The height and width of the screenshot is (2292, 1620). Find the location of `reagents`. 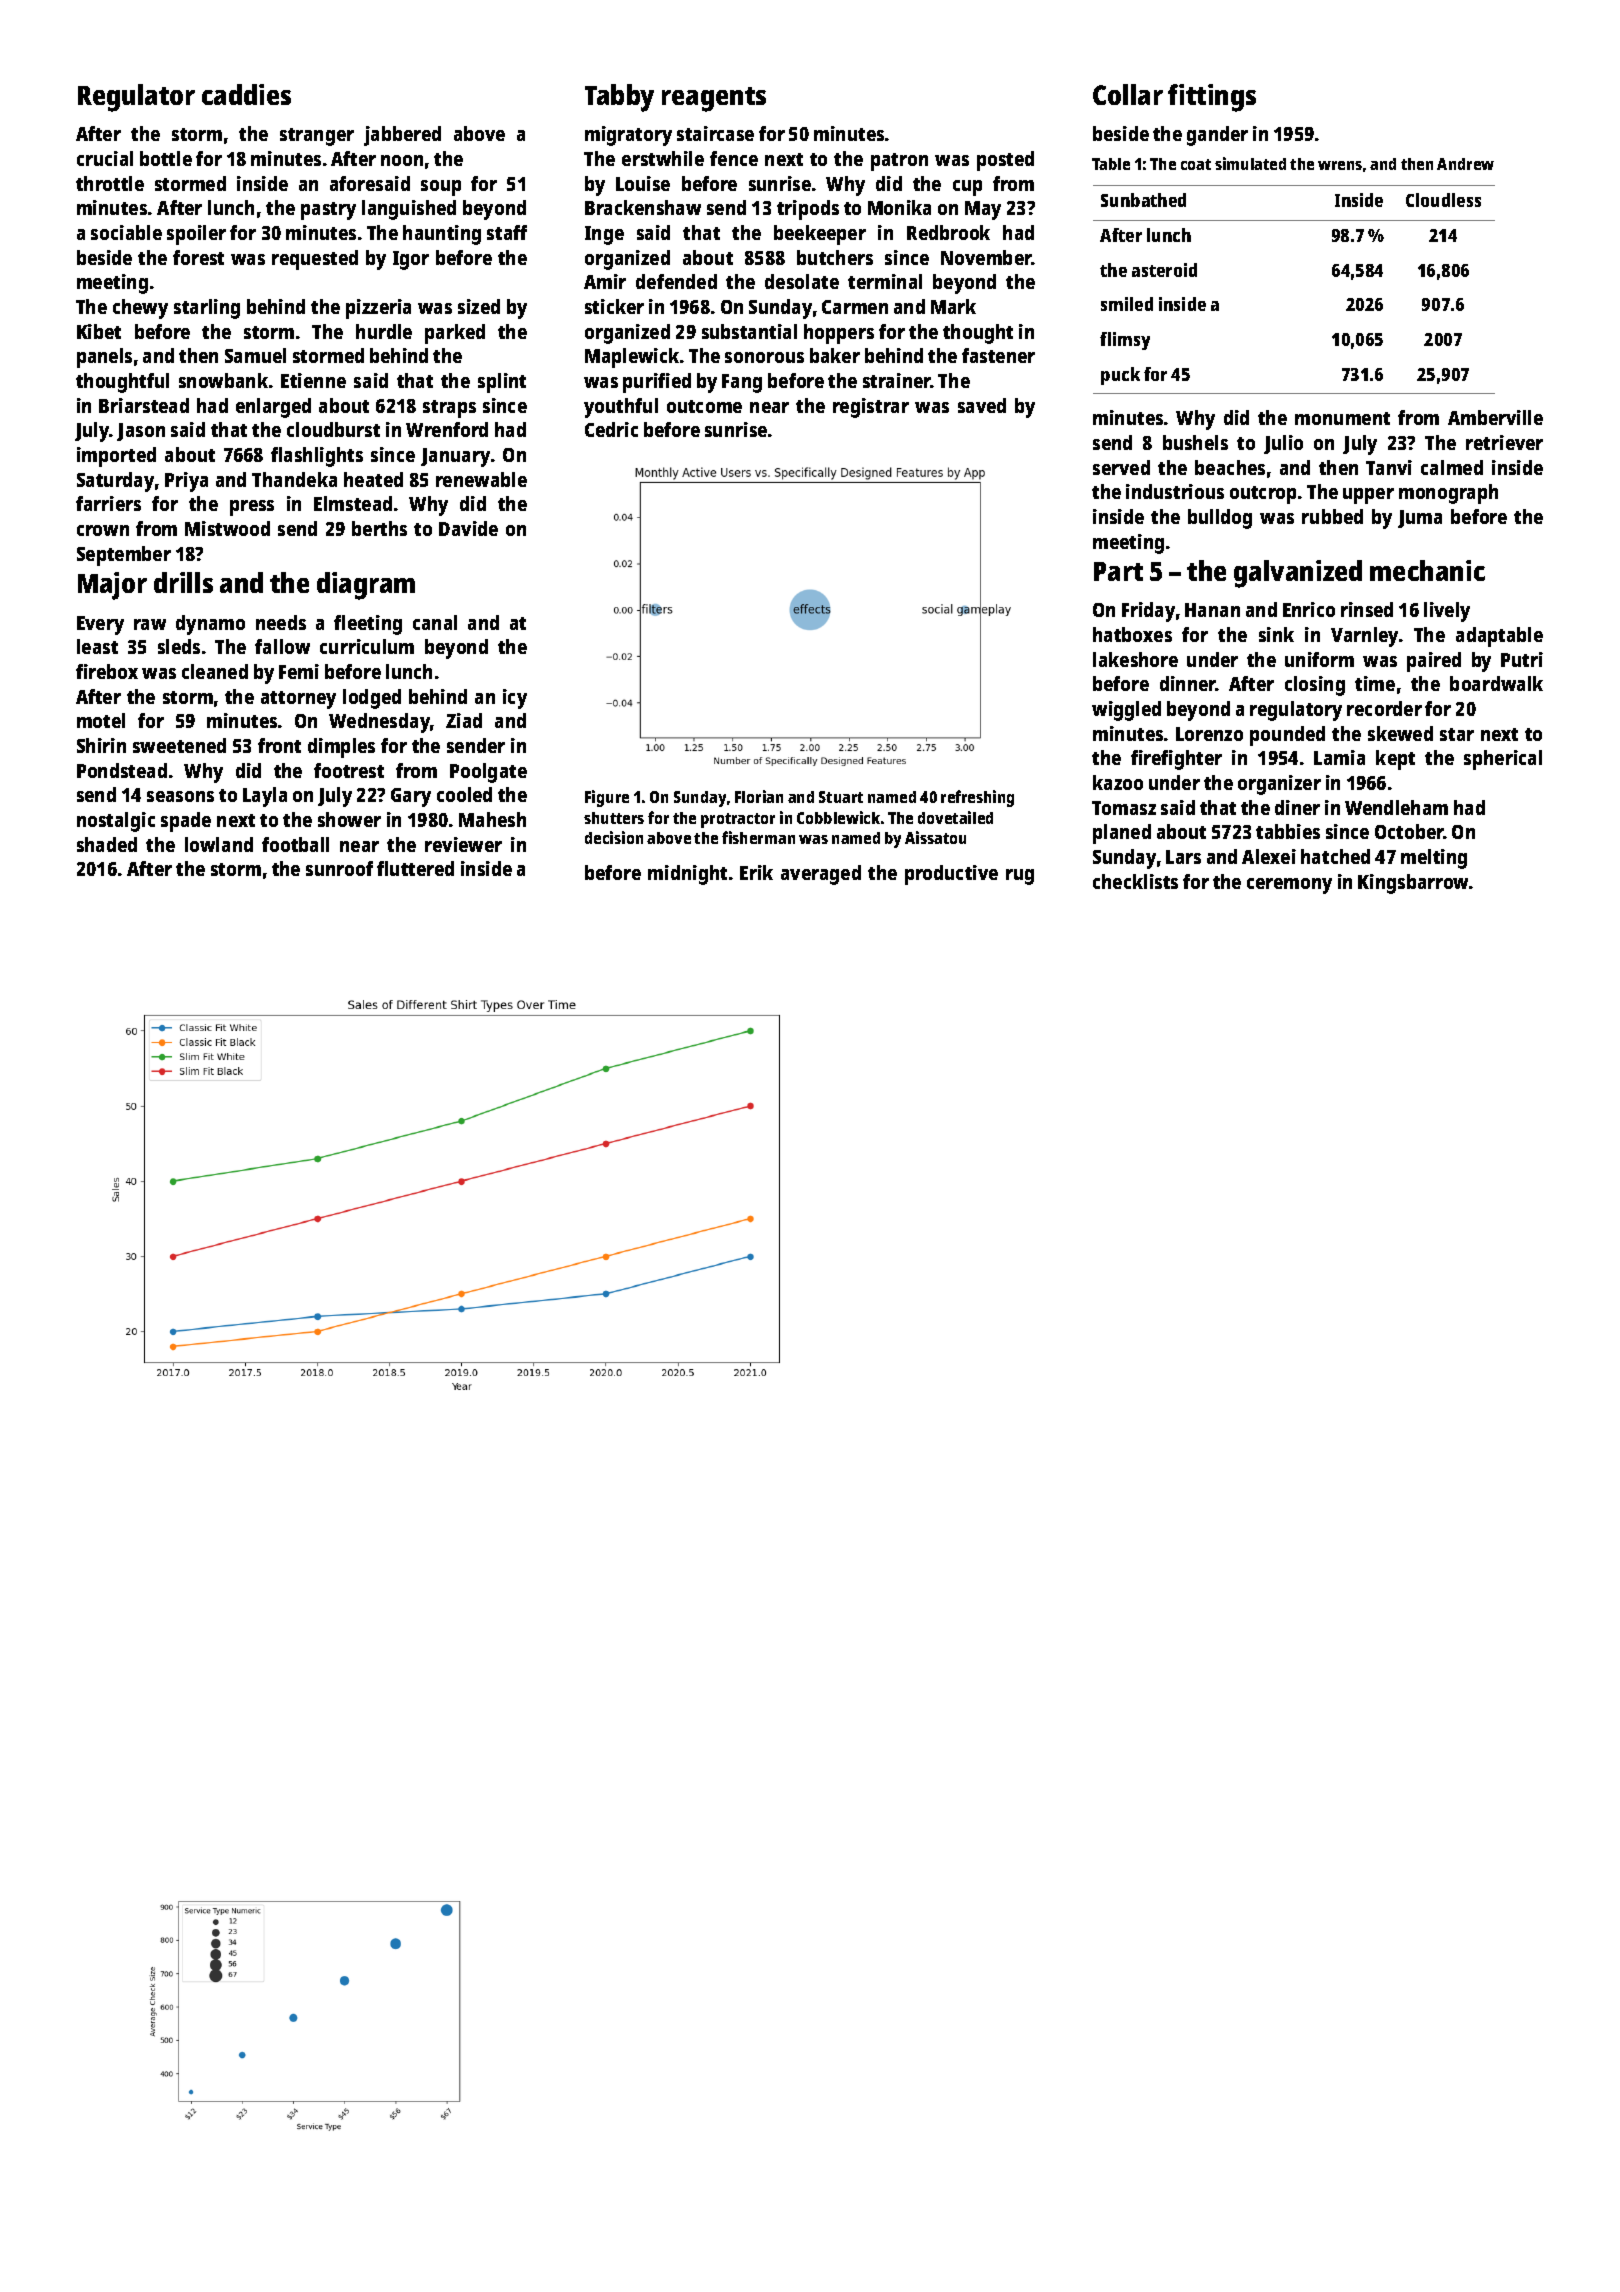

reagents is located at coordinates (714, 99).
